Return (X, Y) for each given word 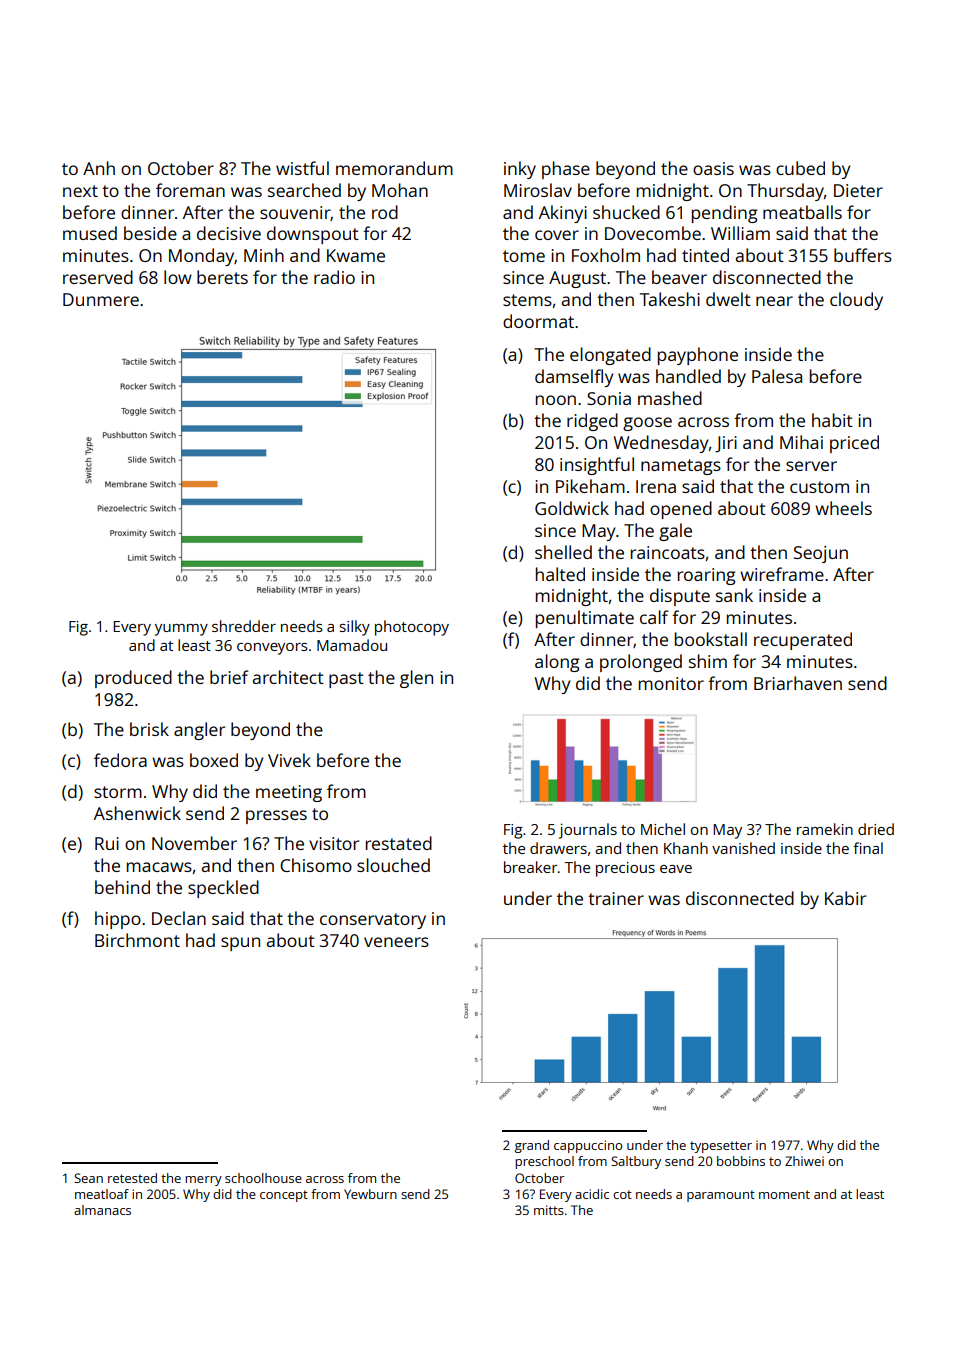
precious (625, 869)
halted (560, 574)
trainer (616, 898)
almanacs (102, 1210)
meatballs (802, 212)
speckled (223, 889)
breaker (531, 867)
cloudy (856, 301)
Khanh (686, 848)
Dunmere (101, 299)
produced (133, 679)
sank (734, 595)
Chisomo (316, 865)
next (80, 191)
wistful (302, 168)
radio (334, 277)
